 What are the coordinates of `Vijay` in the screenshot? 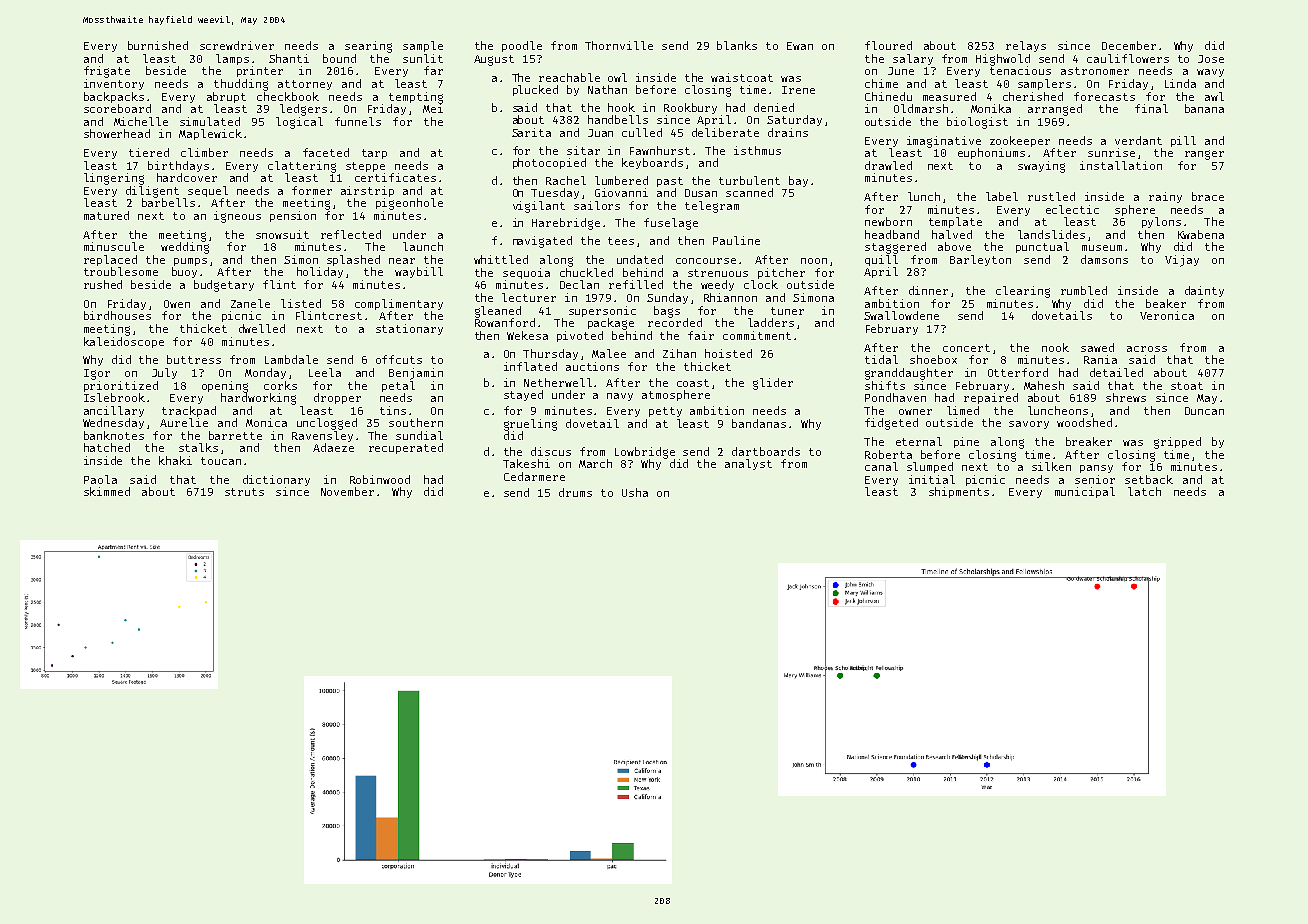 It's located at (1182, 261).
